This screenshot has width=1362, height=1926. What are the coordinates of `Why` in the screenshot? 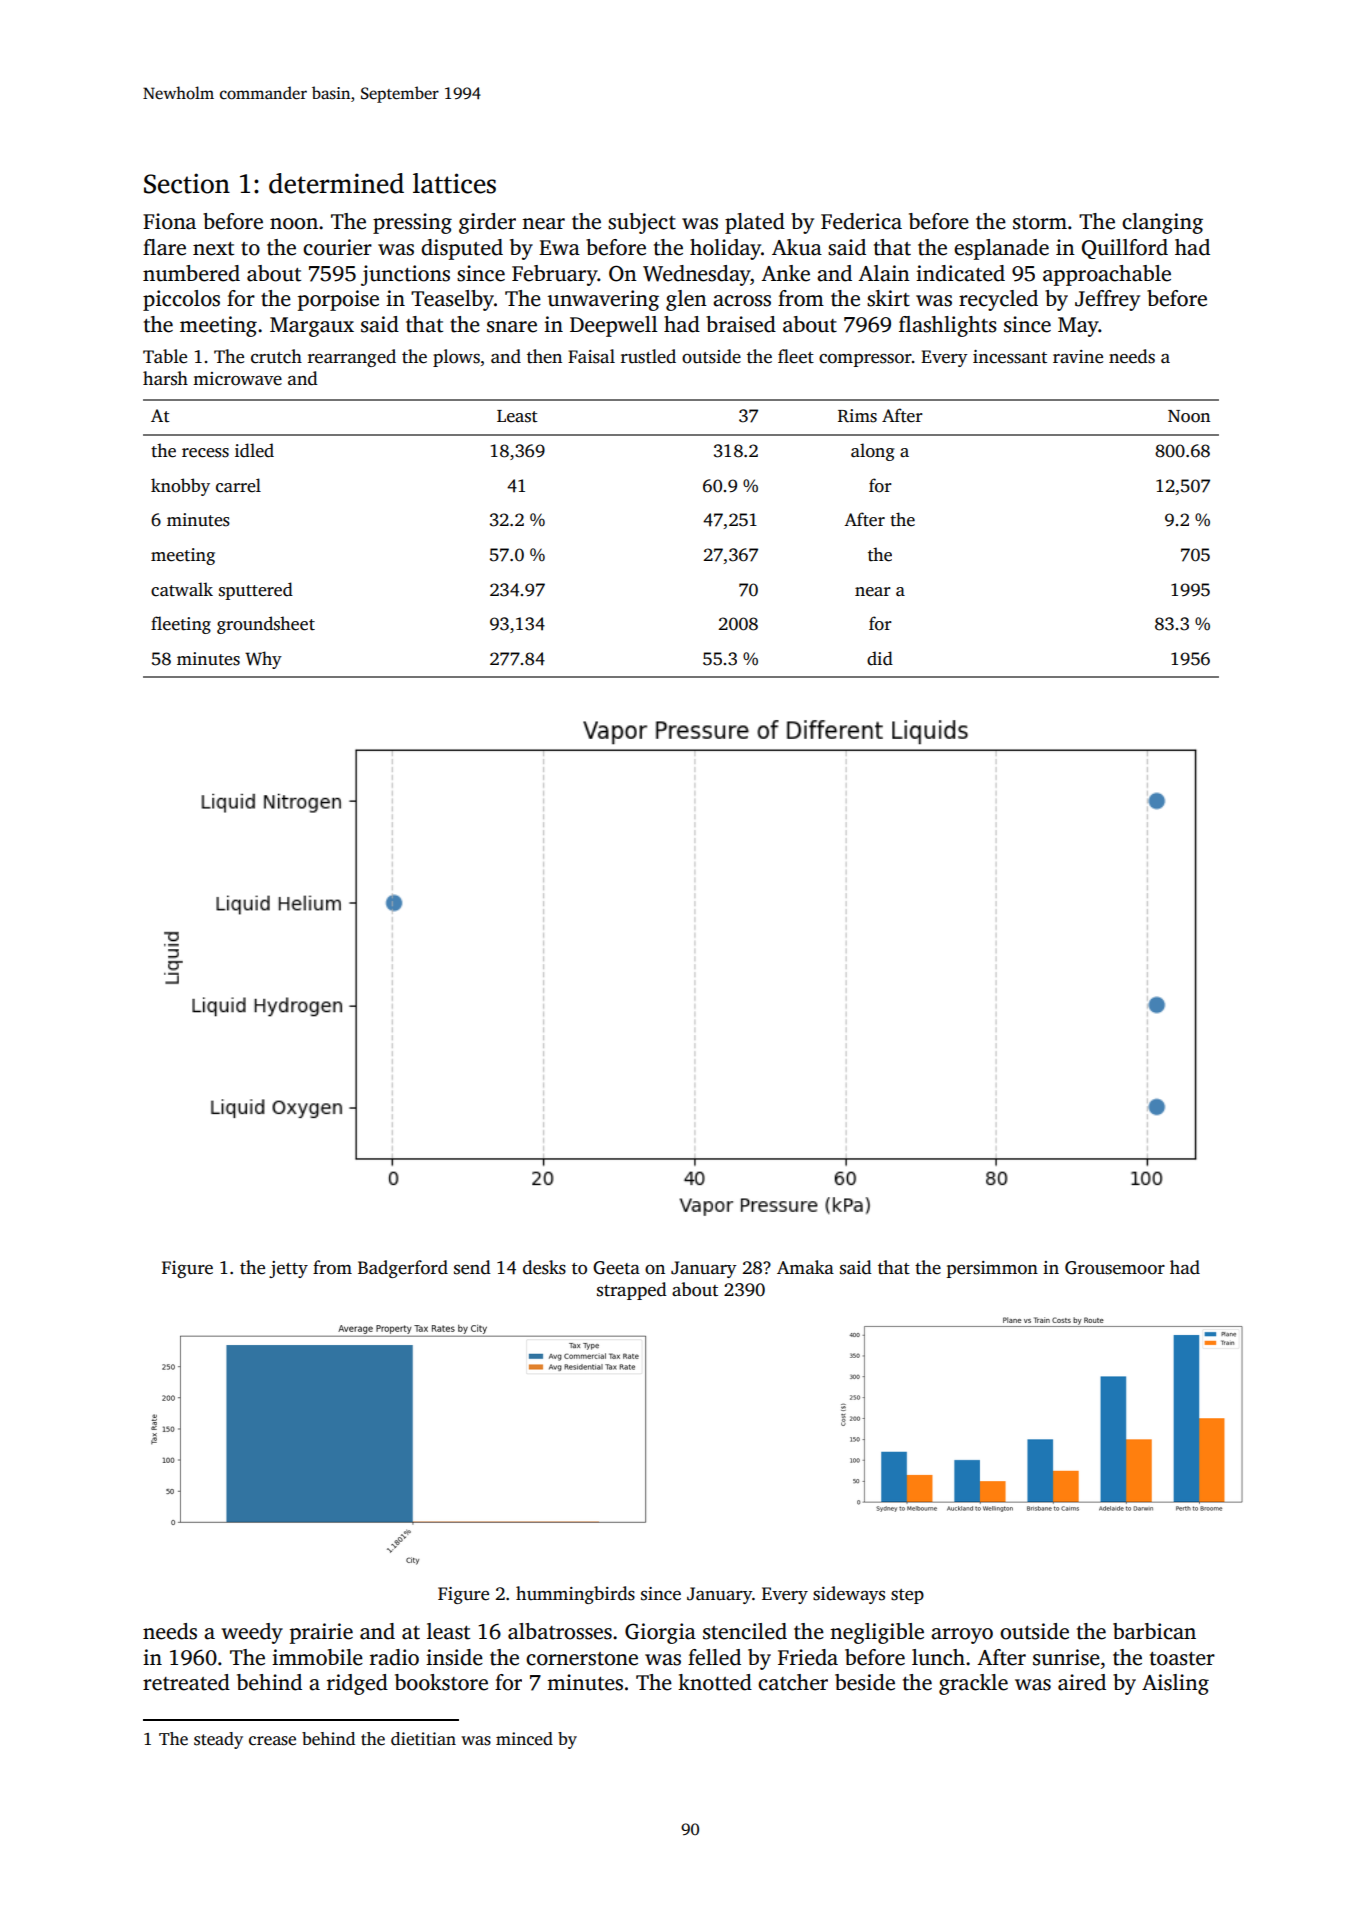 It's located at (263, 660).
